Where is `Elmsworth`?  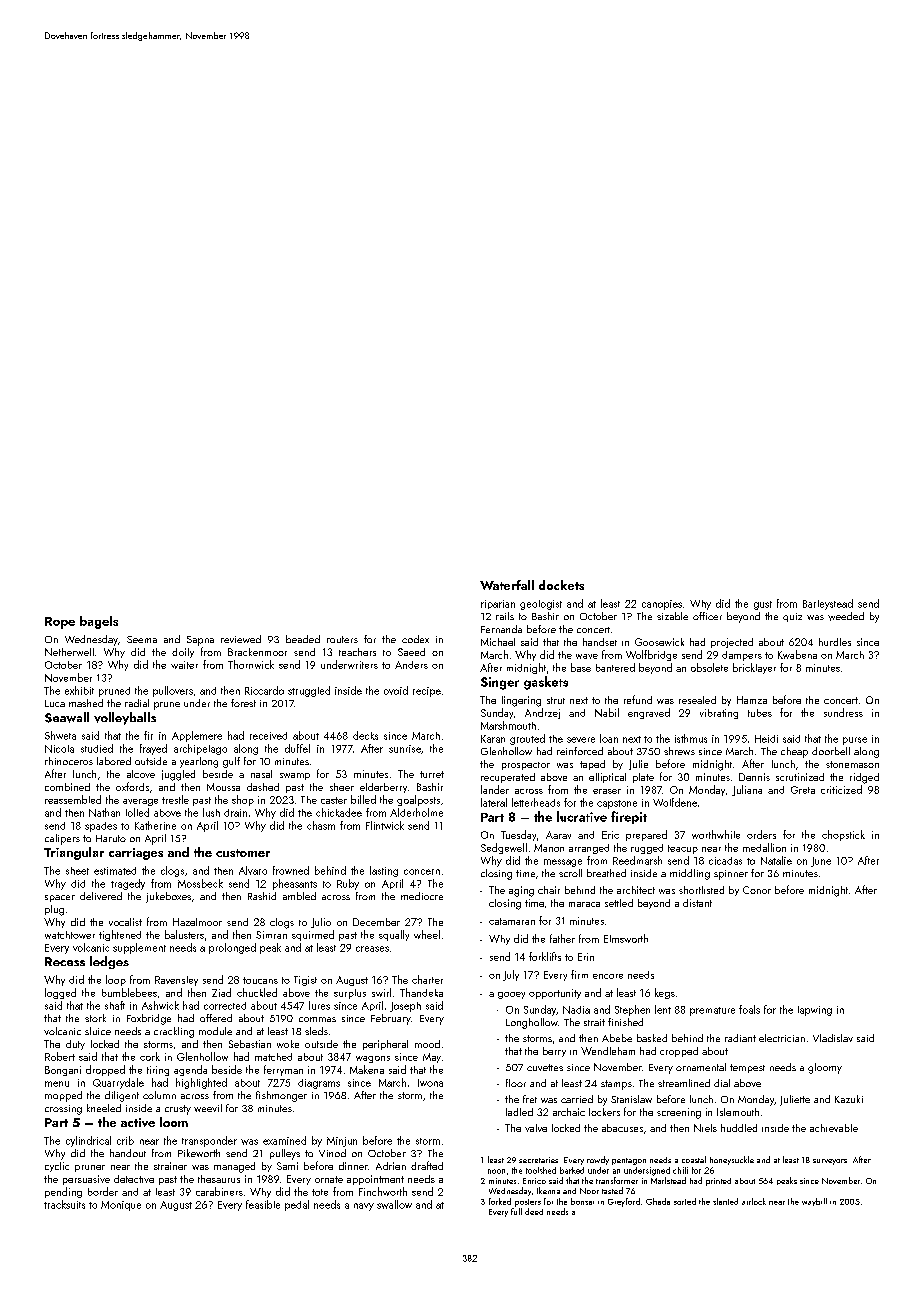
Elmsworth is located at coordinates (626, 938).
